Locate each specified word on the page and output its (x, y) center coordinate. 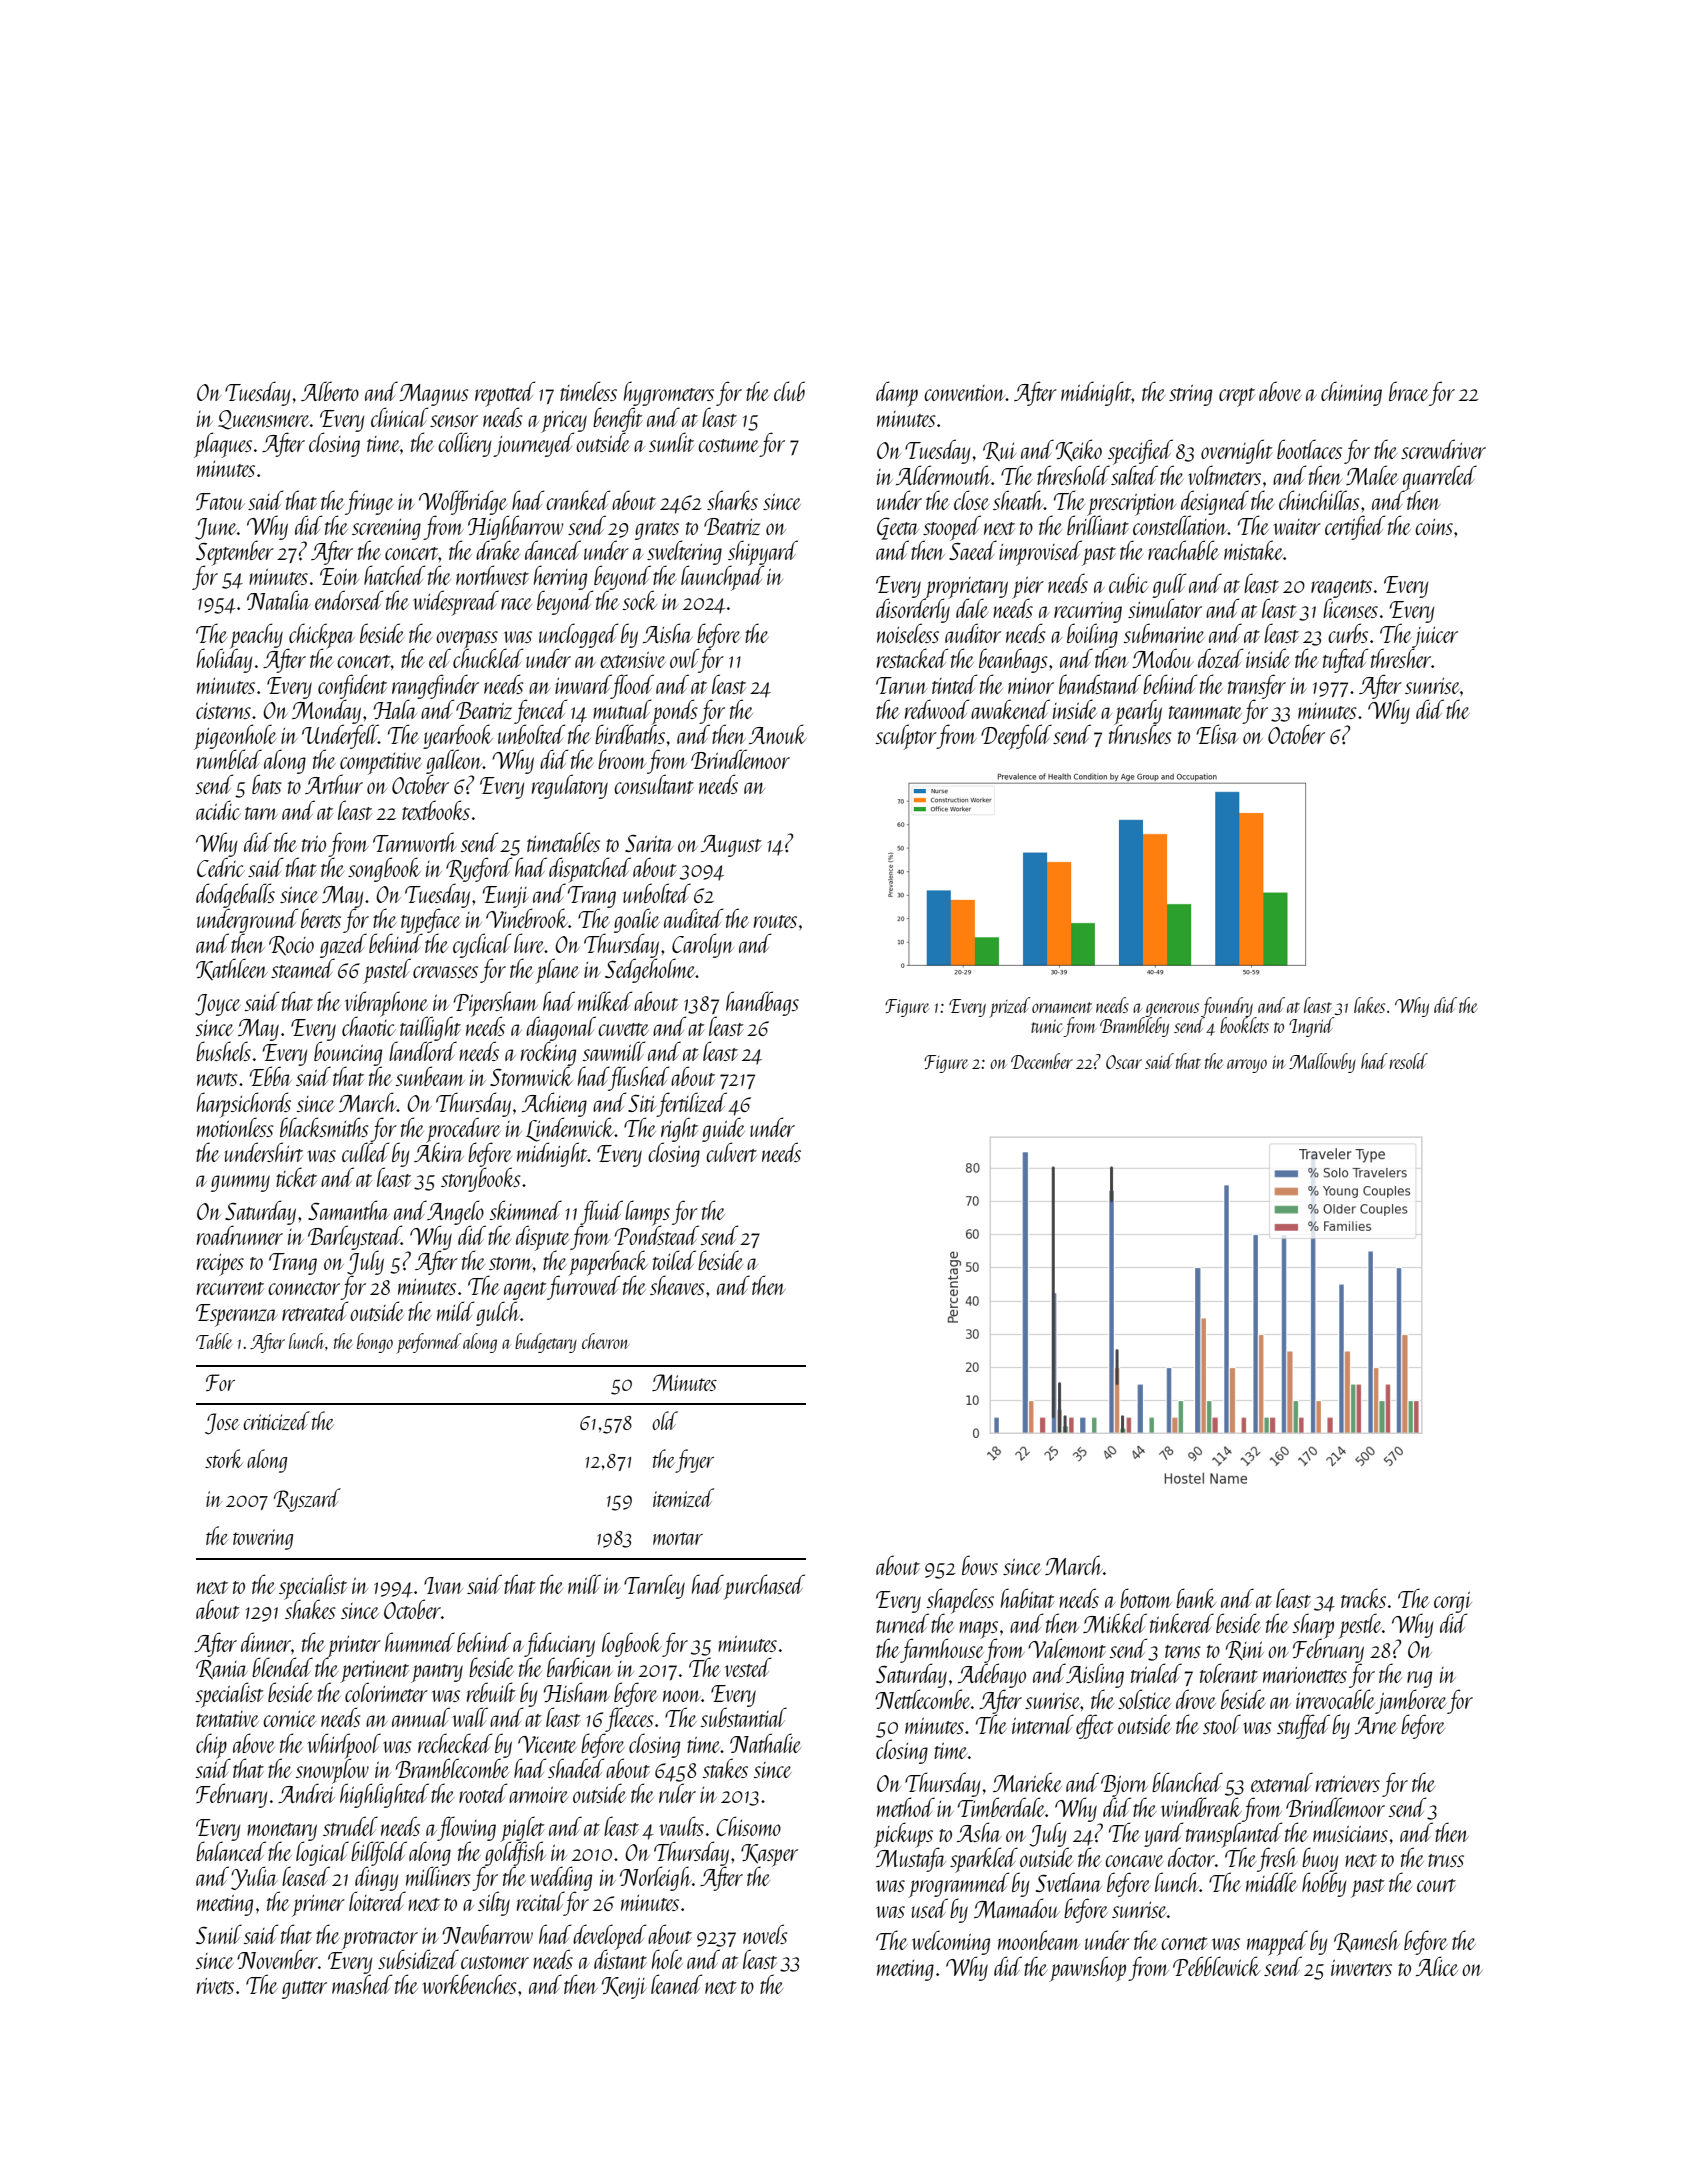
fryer (694, 1461)
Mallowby (1322, 1063)
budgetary (546, 1343)
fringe (369, 502)
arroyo (1247, 1066)
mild (455, 1311)
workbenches (469, 1984)
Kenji (624, 1988)
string (1190, 395)
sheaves (677, 1285)
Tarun (902, 685)
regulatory (570, 787)
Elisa (1218, 734)
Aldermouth (943, 475)
